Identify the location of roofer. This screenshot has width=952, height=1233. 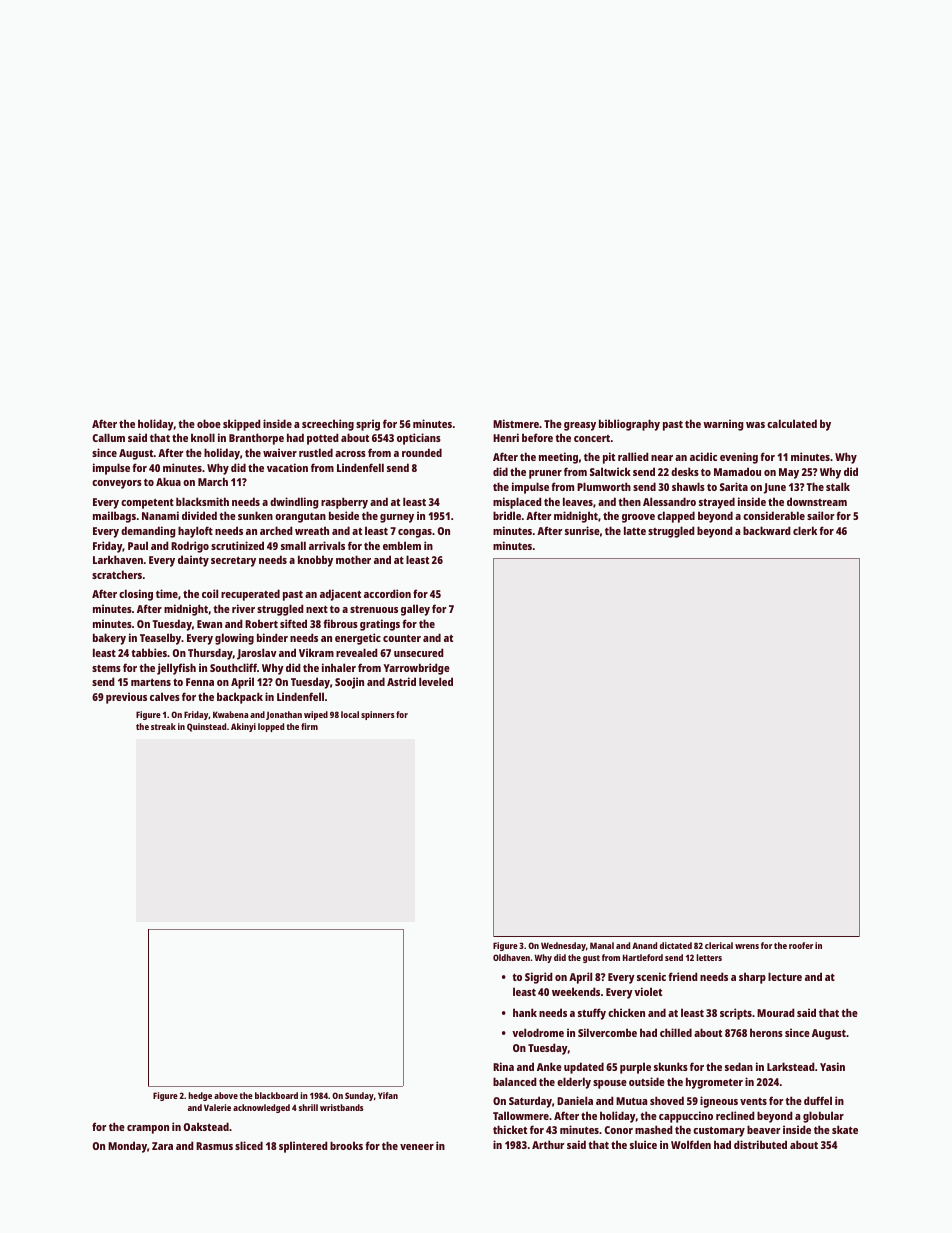
(801, 945).
